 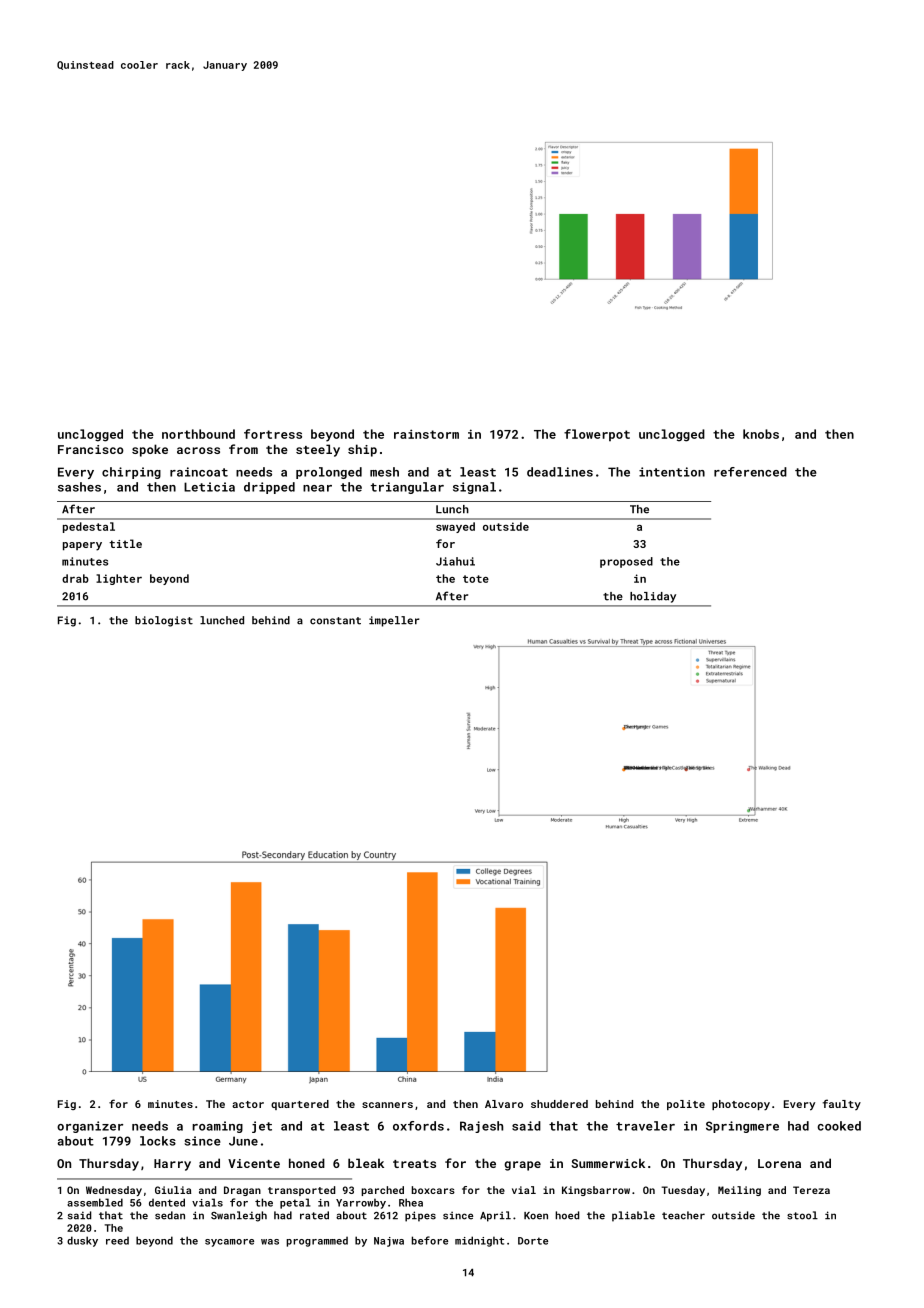 What do you see at coordinates (198, 434) in the page?
I see `northbound` at bounding box center [198, 434].
